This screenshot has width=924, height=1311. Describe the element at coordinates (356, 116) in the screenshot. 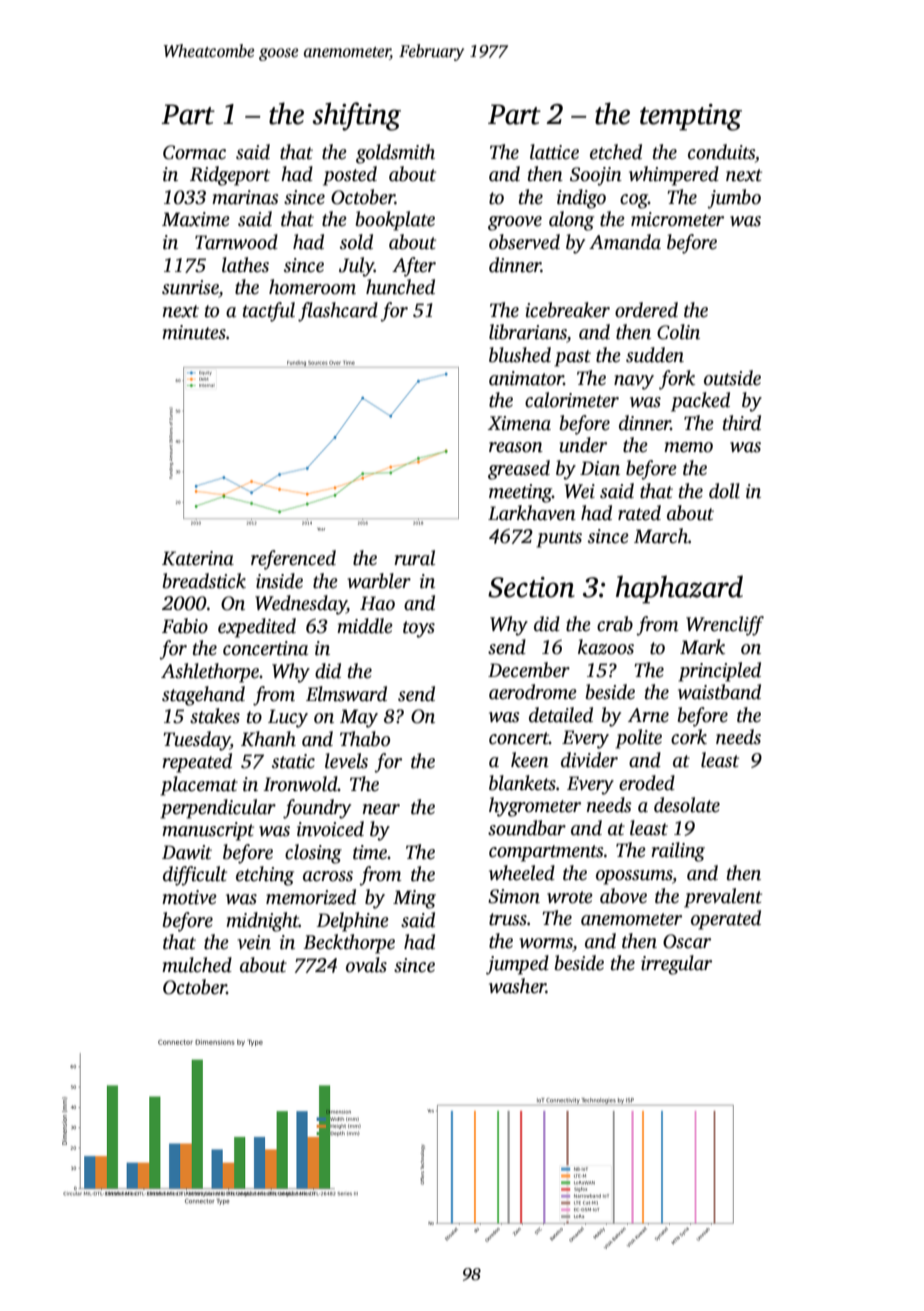

I see `shifting` at that location.
